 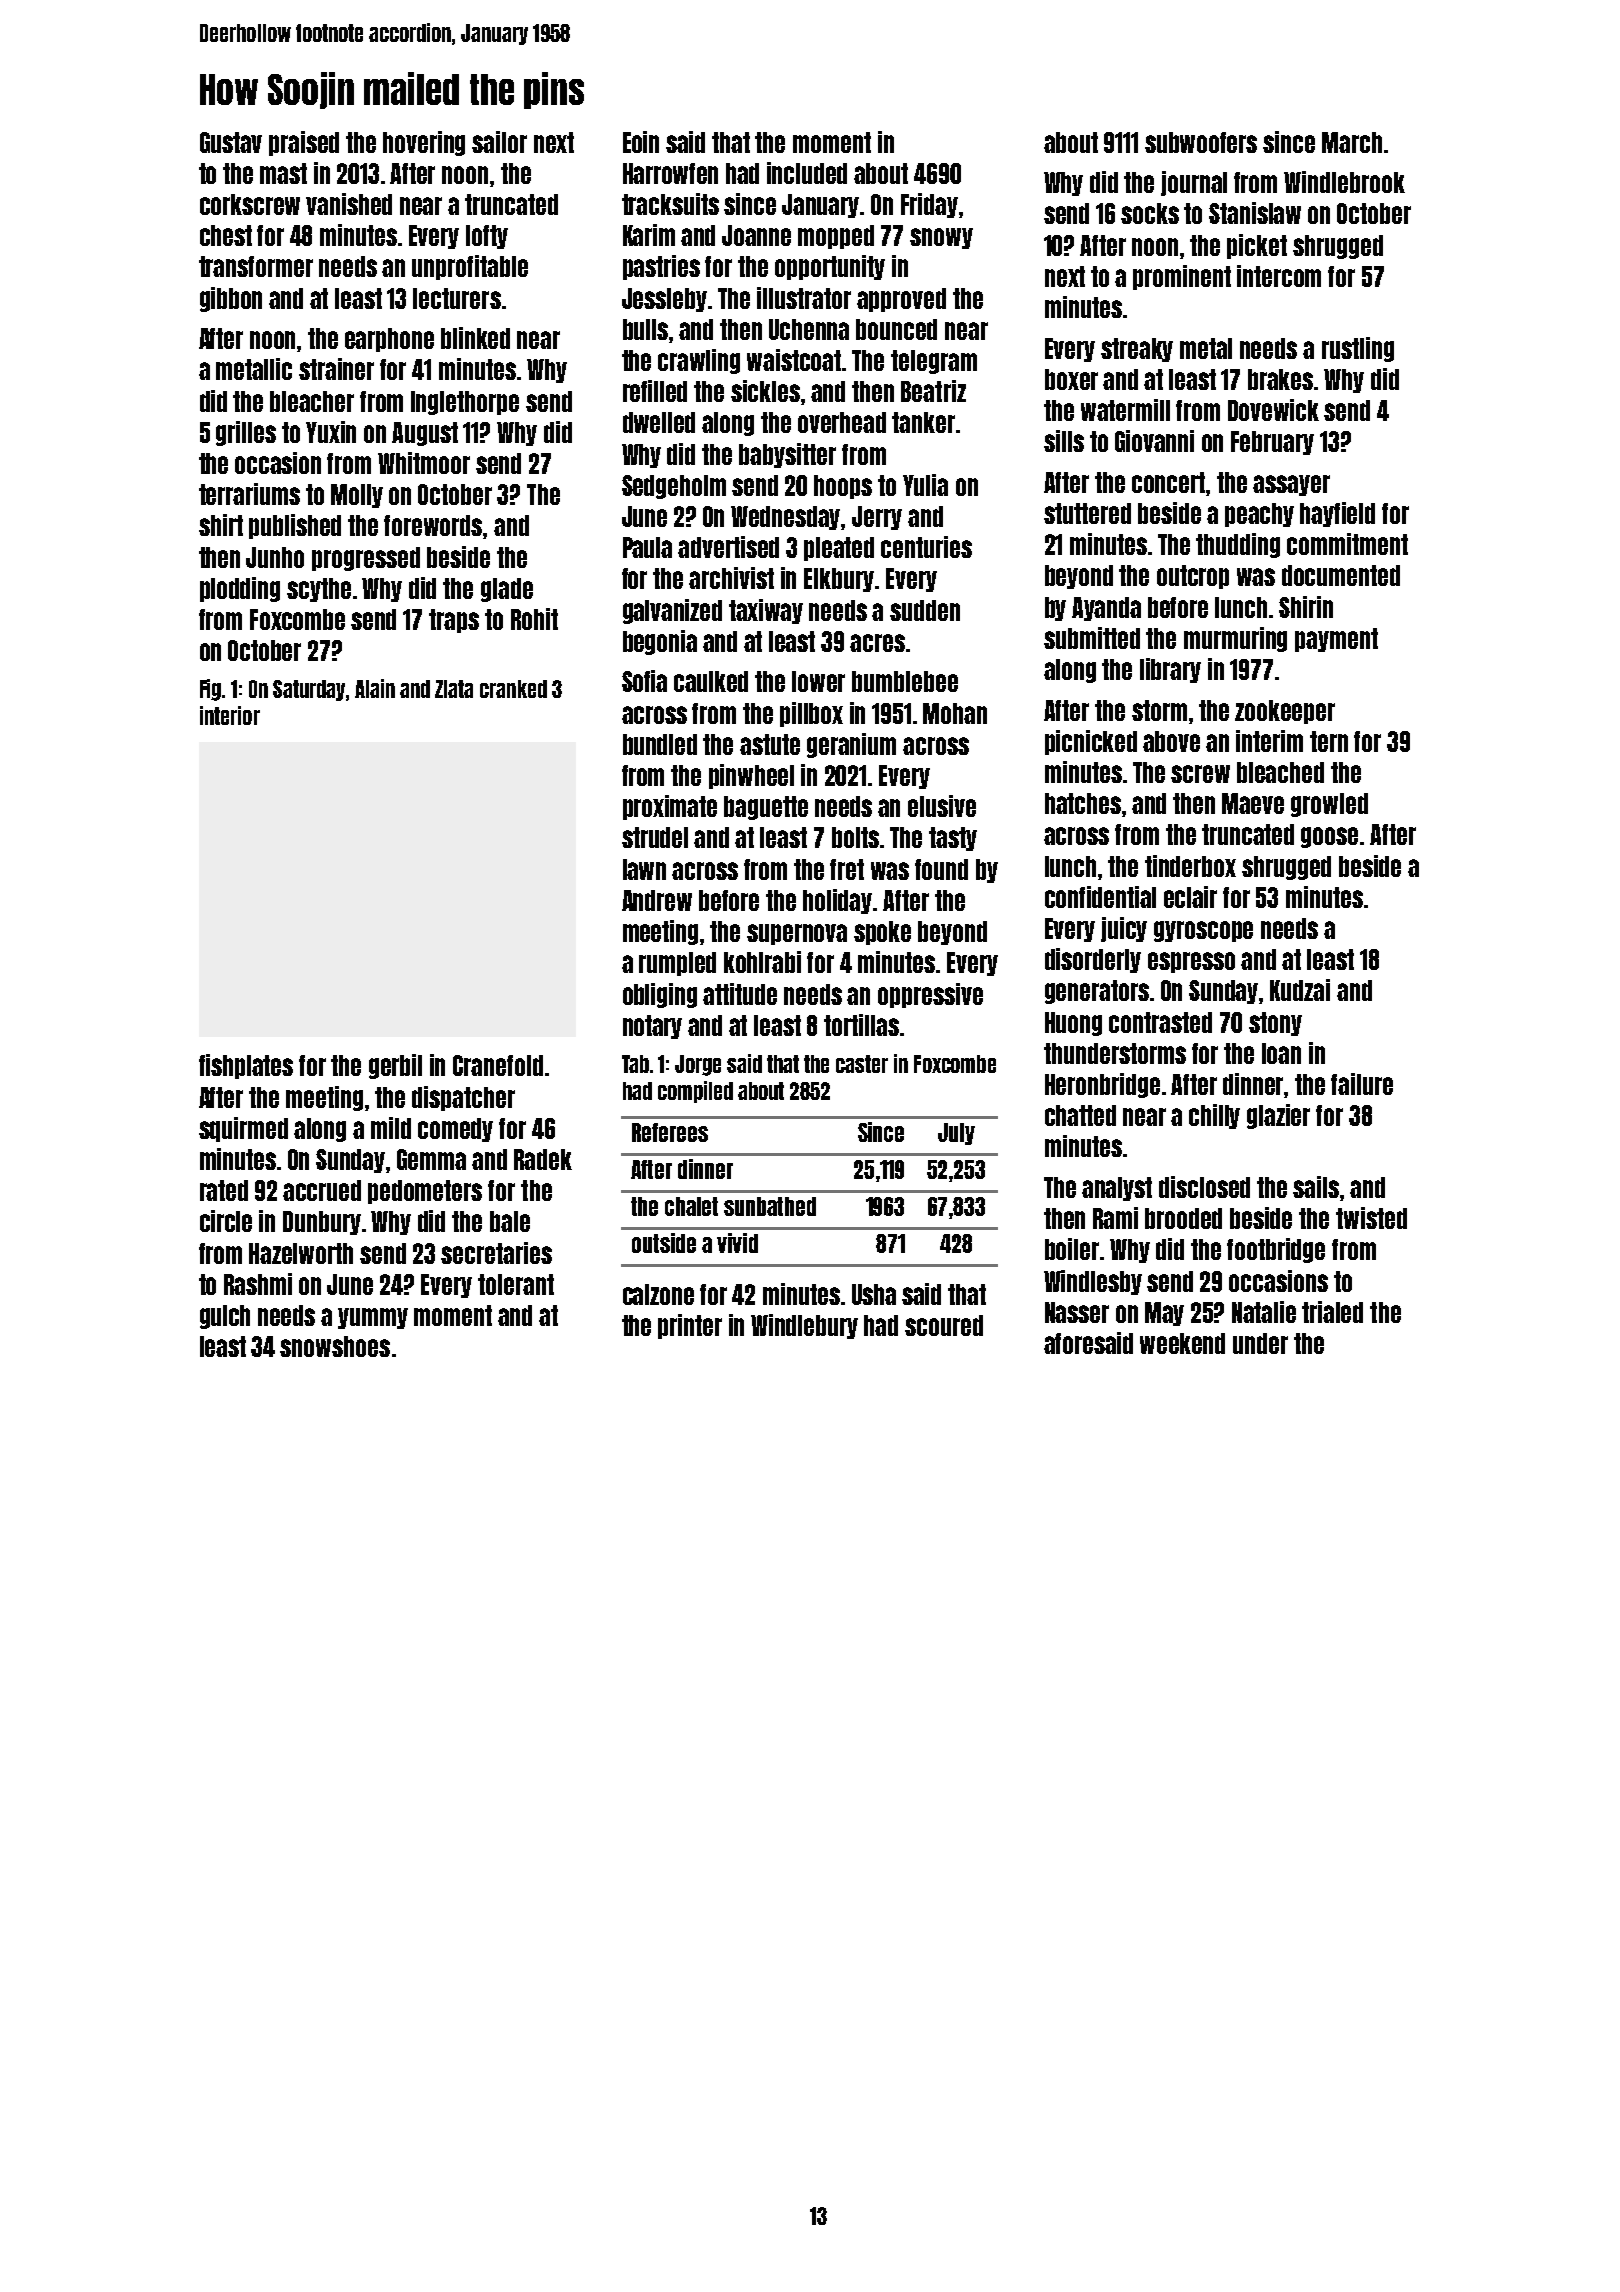 I want to click on March, so click(x=1352, y=142).
